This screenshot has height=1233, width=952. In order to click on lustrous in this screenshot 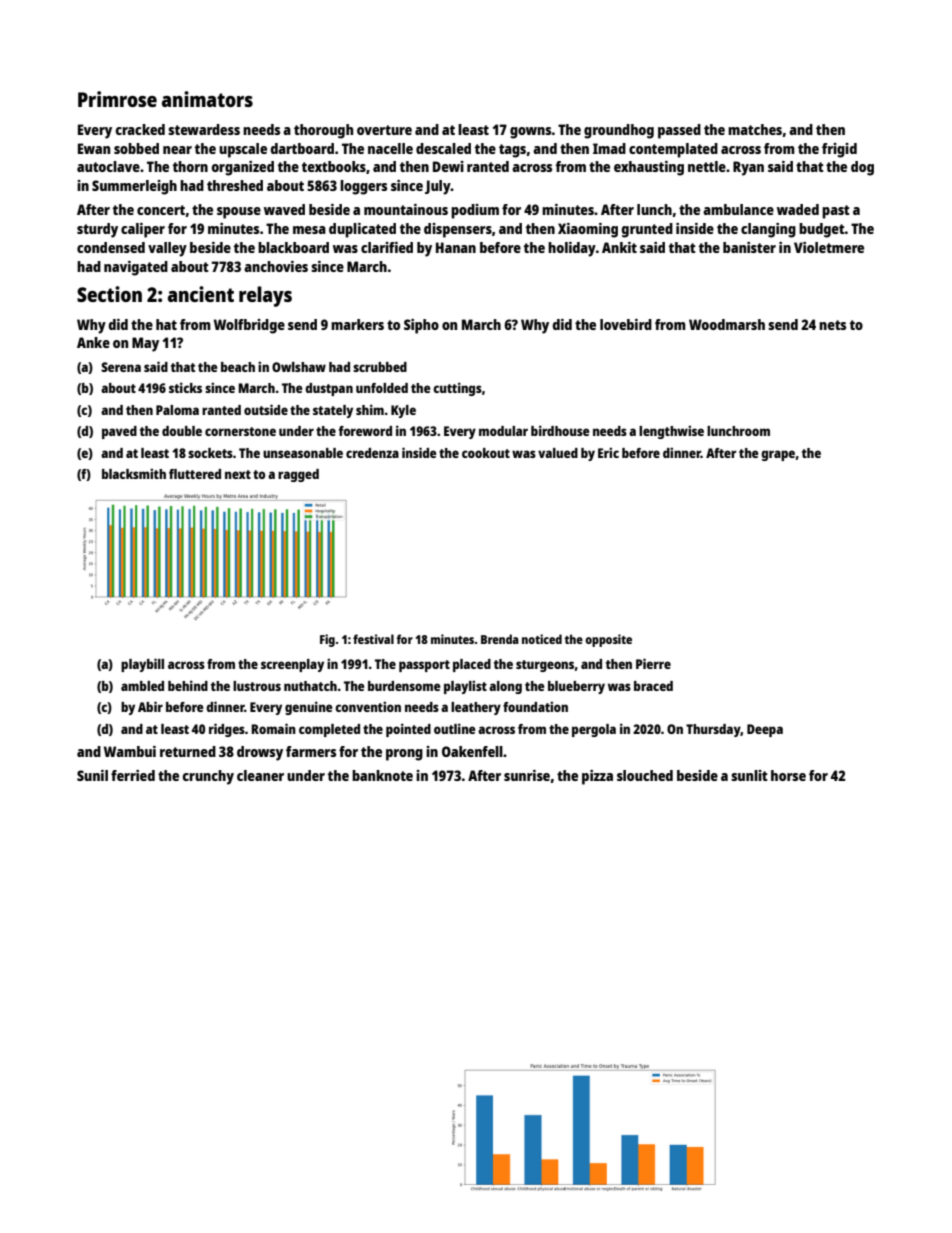, I will do `click(257, 686)`.
